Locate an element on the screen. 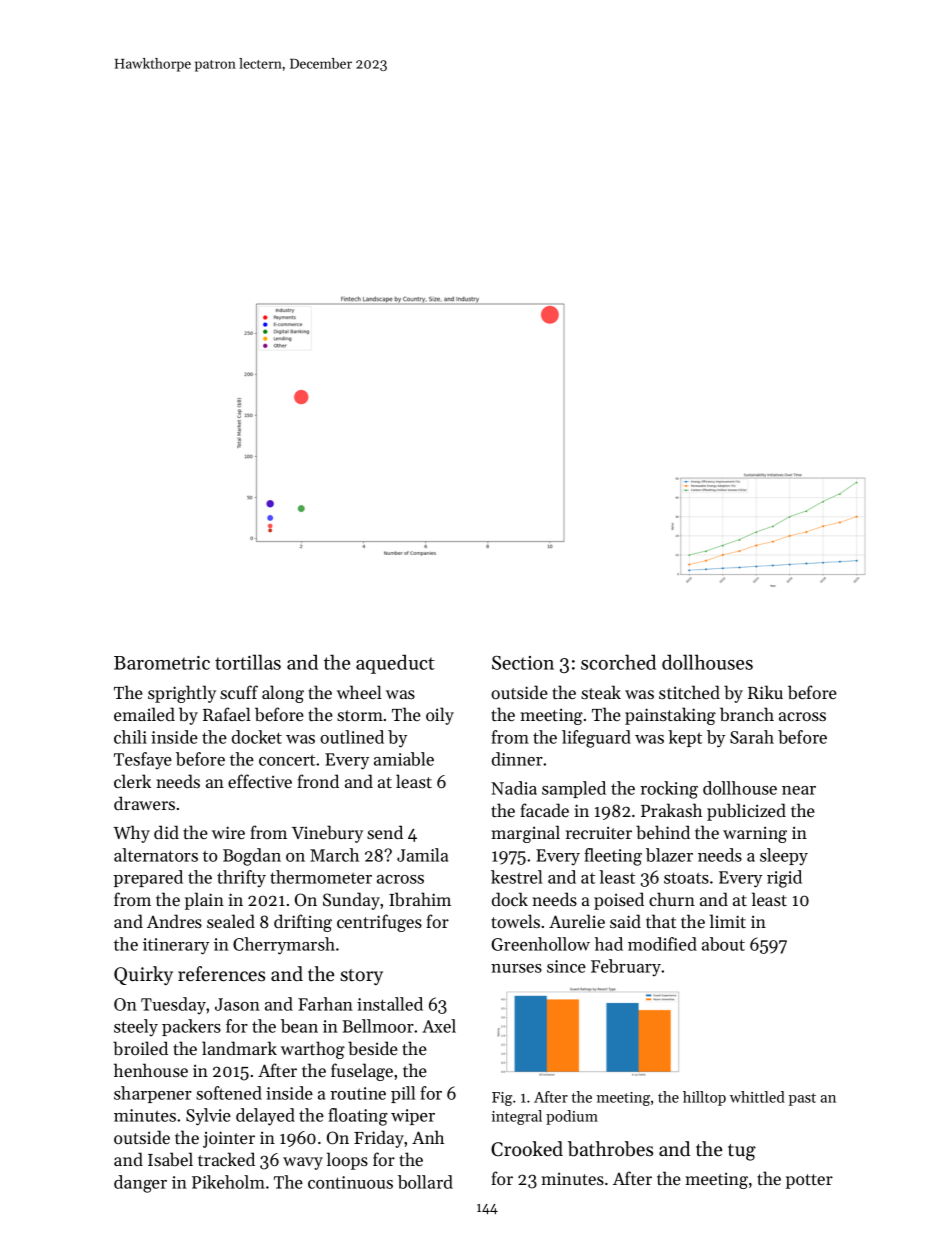 The width and height of the screenshot is (952, 1233). stoats is located at coordinates (686, 878).
